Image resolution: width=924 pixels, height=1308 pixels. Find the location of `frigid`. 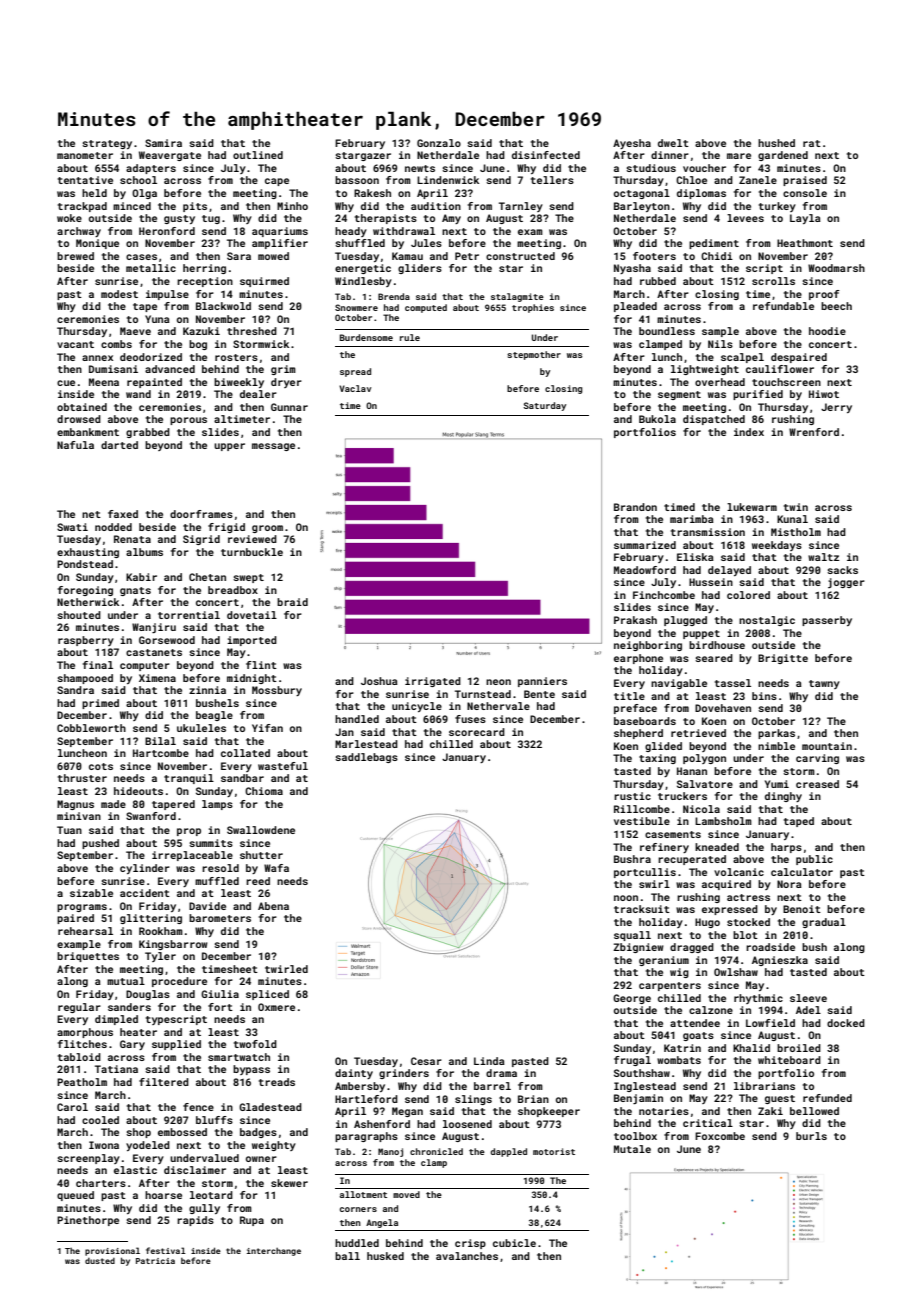

frigid is located at coordinates (226, 528).
